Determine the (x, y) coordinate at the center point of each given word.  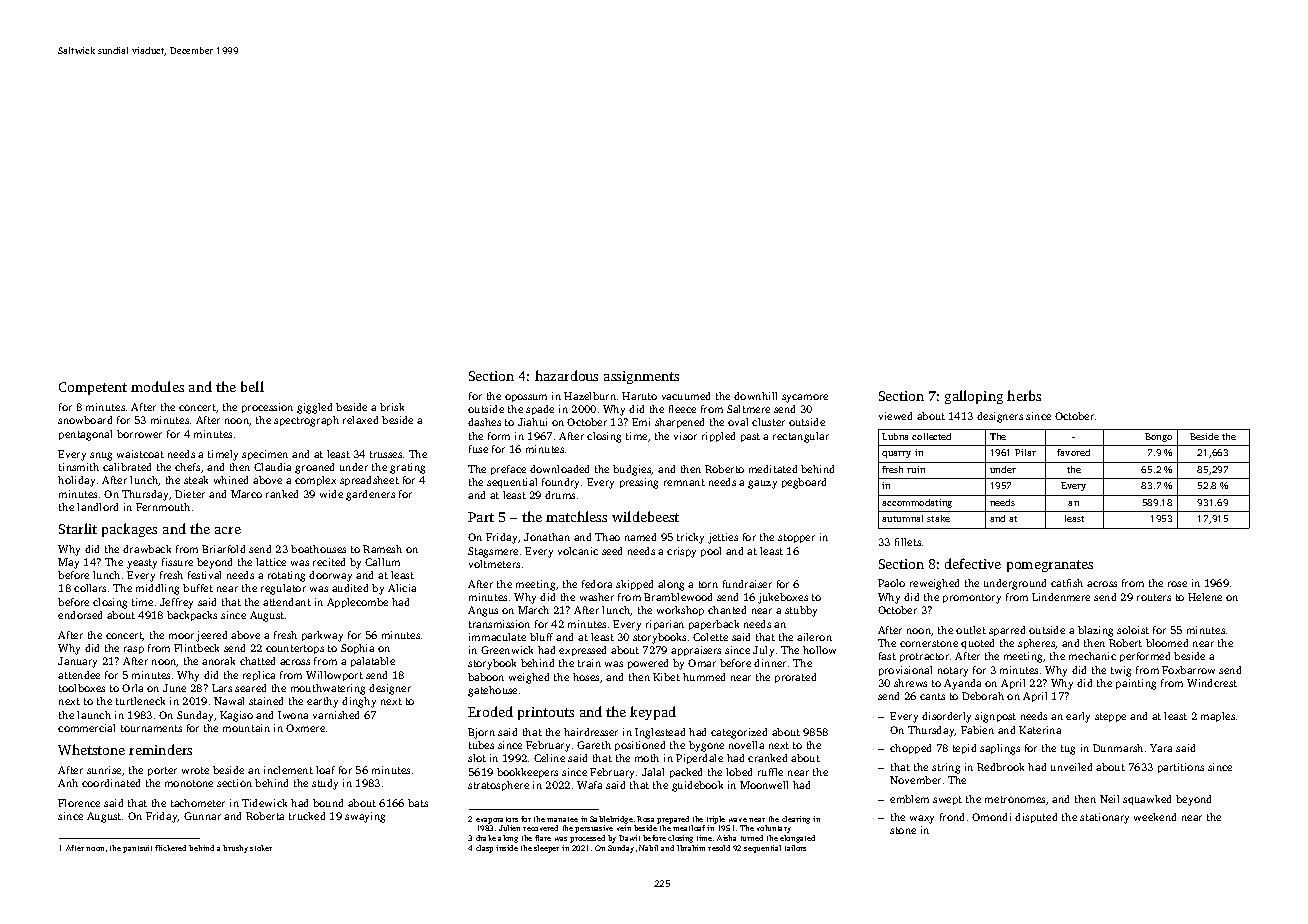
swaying (365, 817)
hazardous (566, 375)
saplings (1000, 749)
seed (612, 551)
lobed (739, 772)
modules (157, 386)
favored (1073, 452)
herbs (1024, 395)
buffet (198, 588)
